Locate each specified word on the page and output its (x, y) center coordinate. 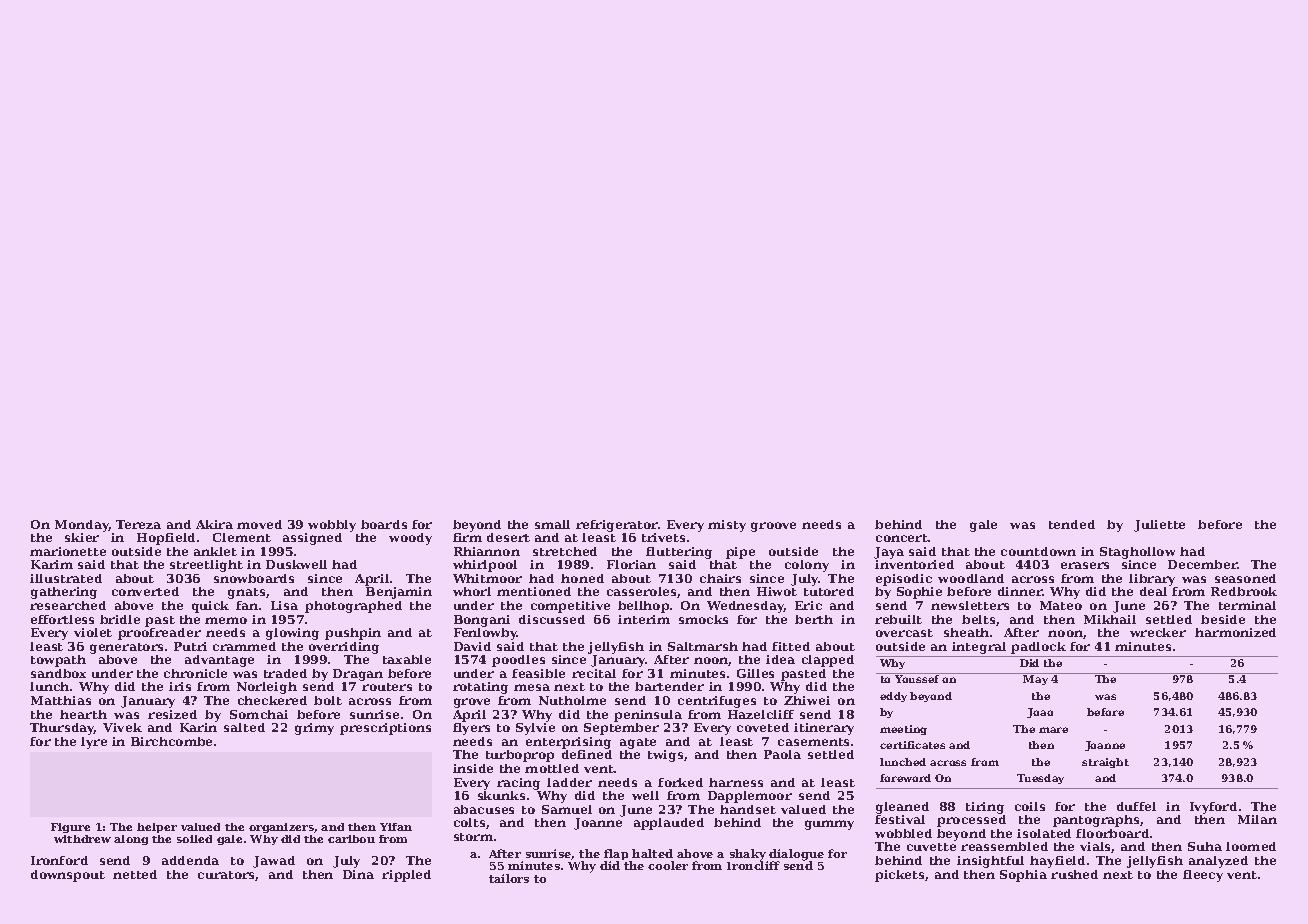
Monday (82, 526)
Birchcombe (171, 741)
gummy (829, 825)
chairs (720, 578)
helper (157, 828)
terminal (1247, 605)
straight (1105, 763)
